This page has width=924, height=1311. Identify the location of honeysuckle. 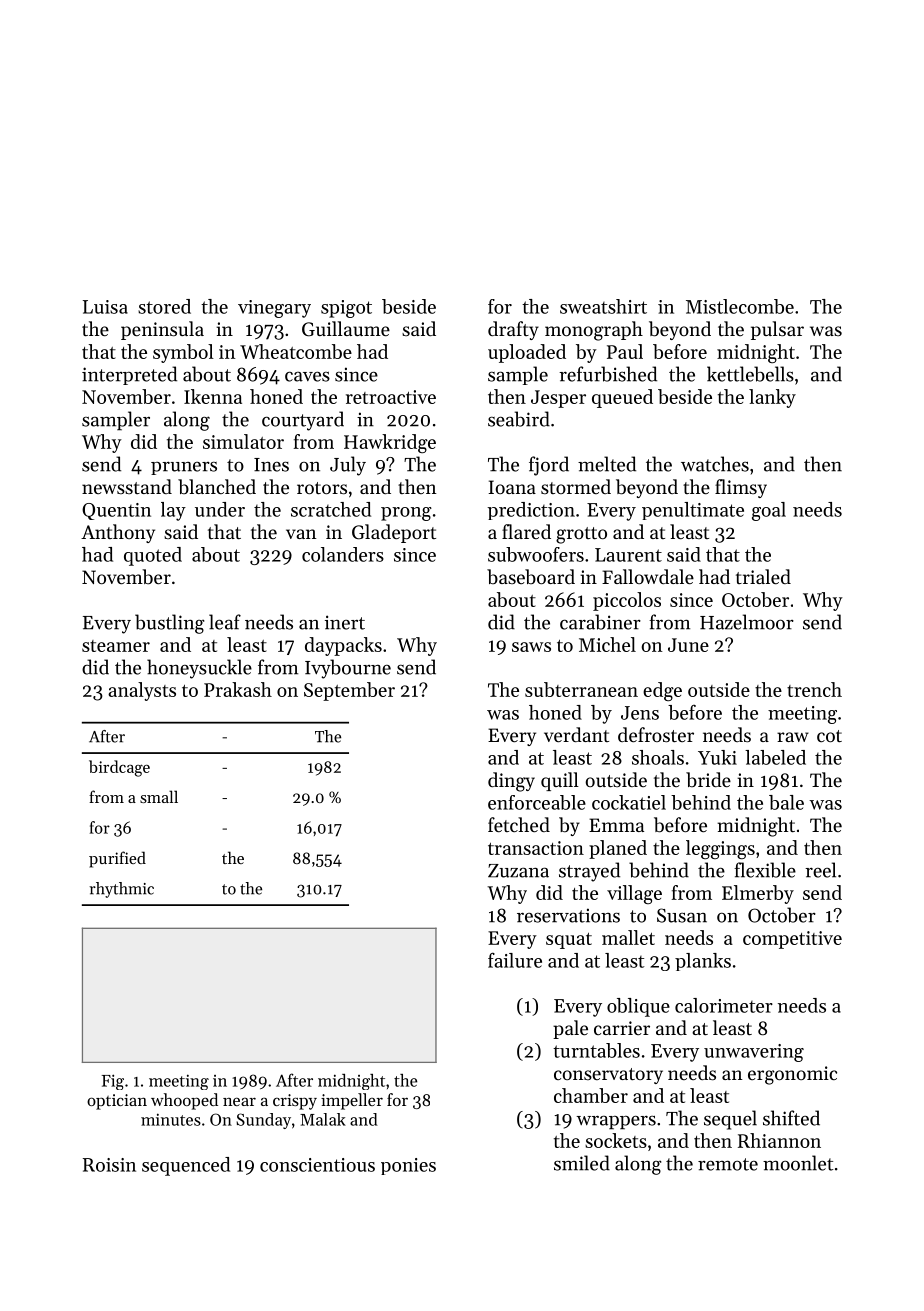
(199, 669).
